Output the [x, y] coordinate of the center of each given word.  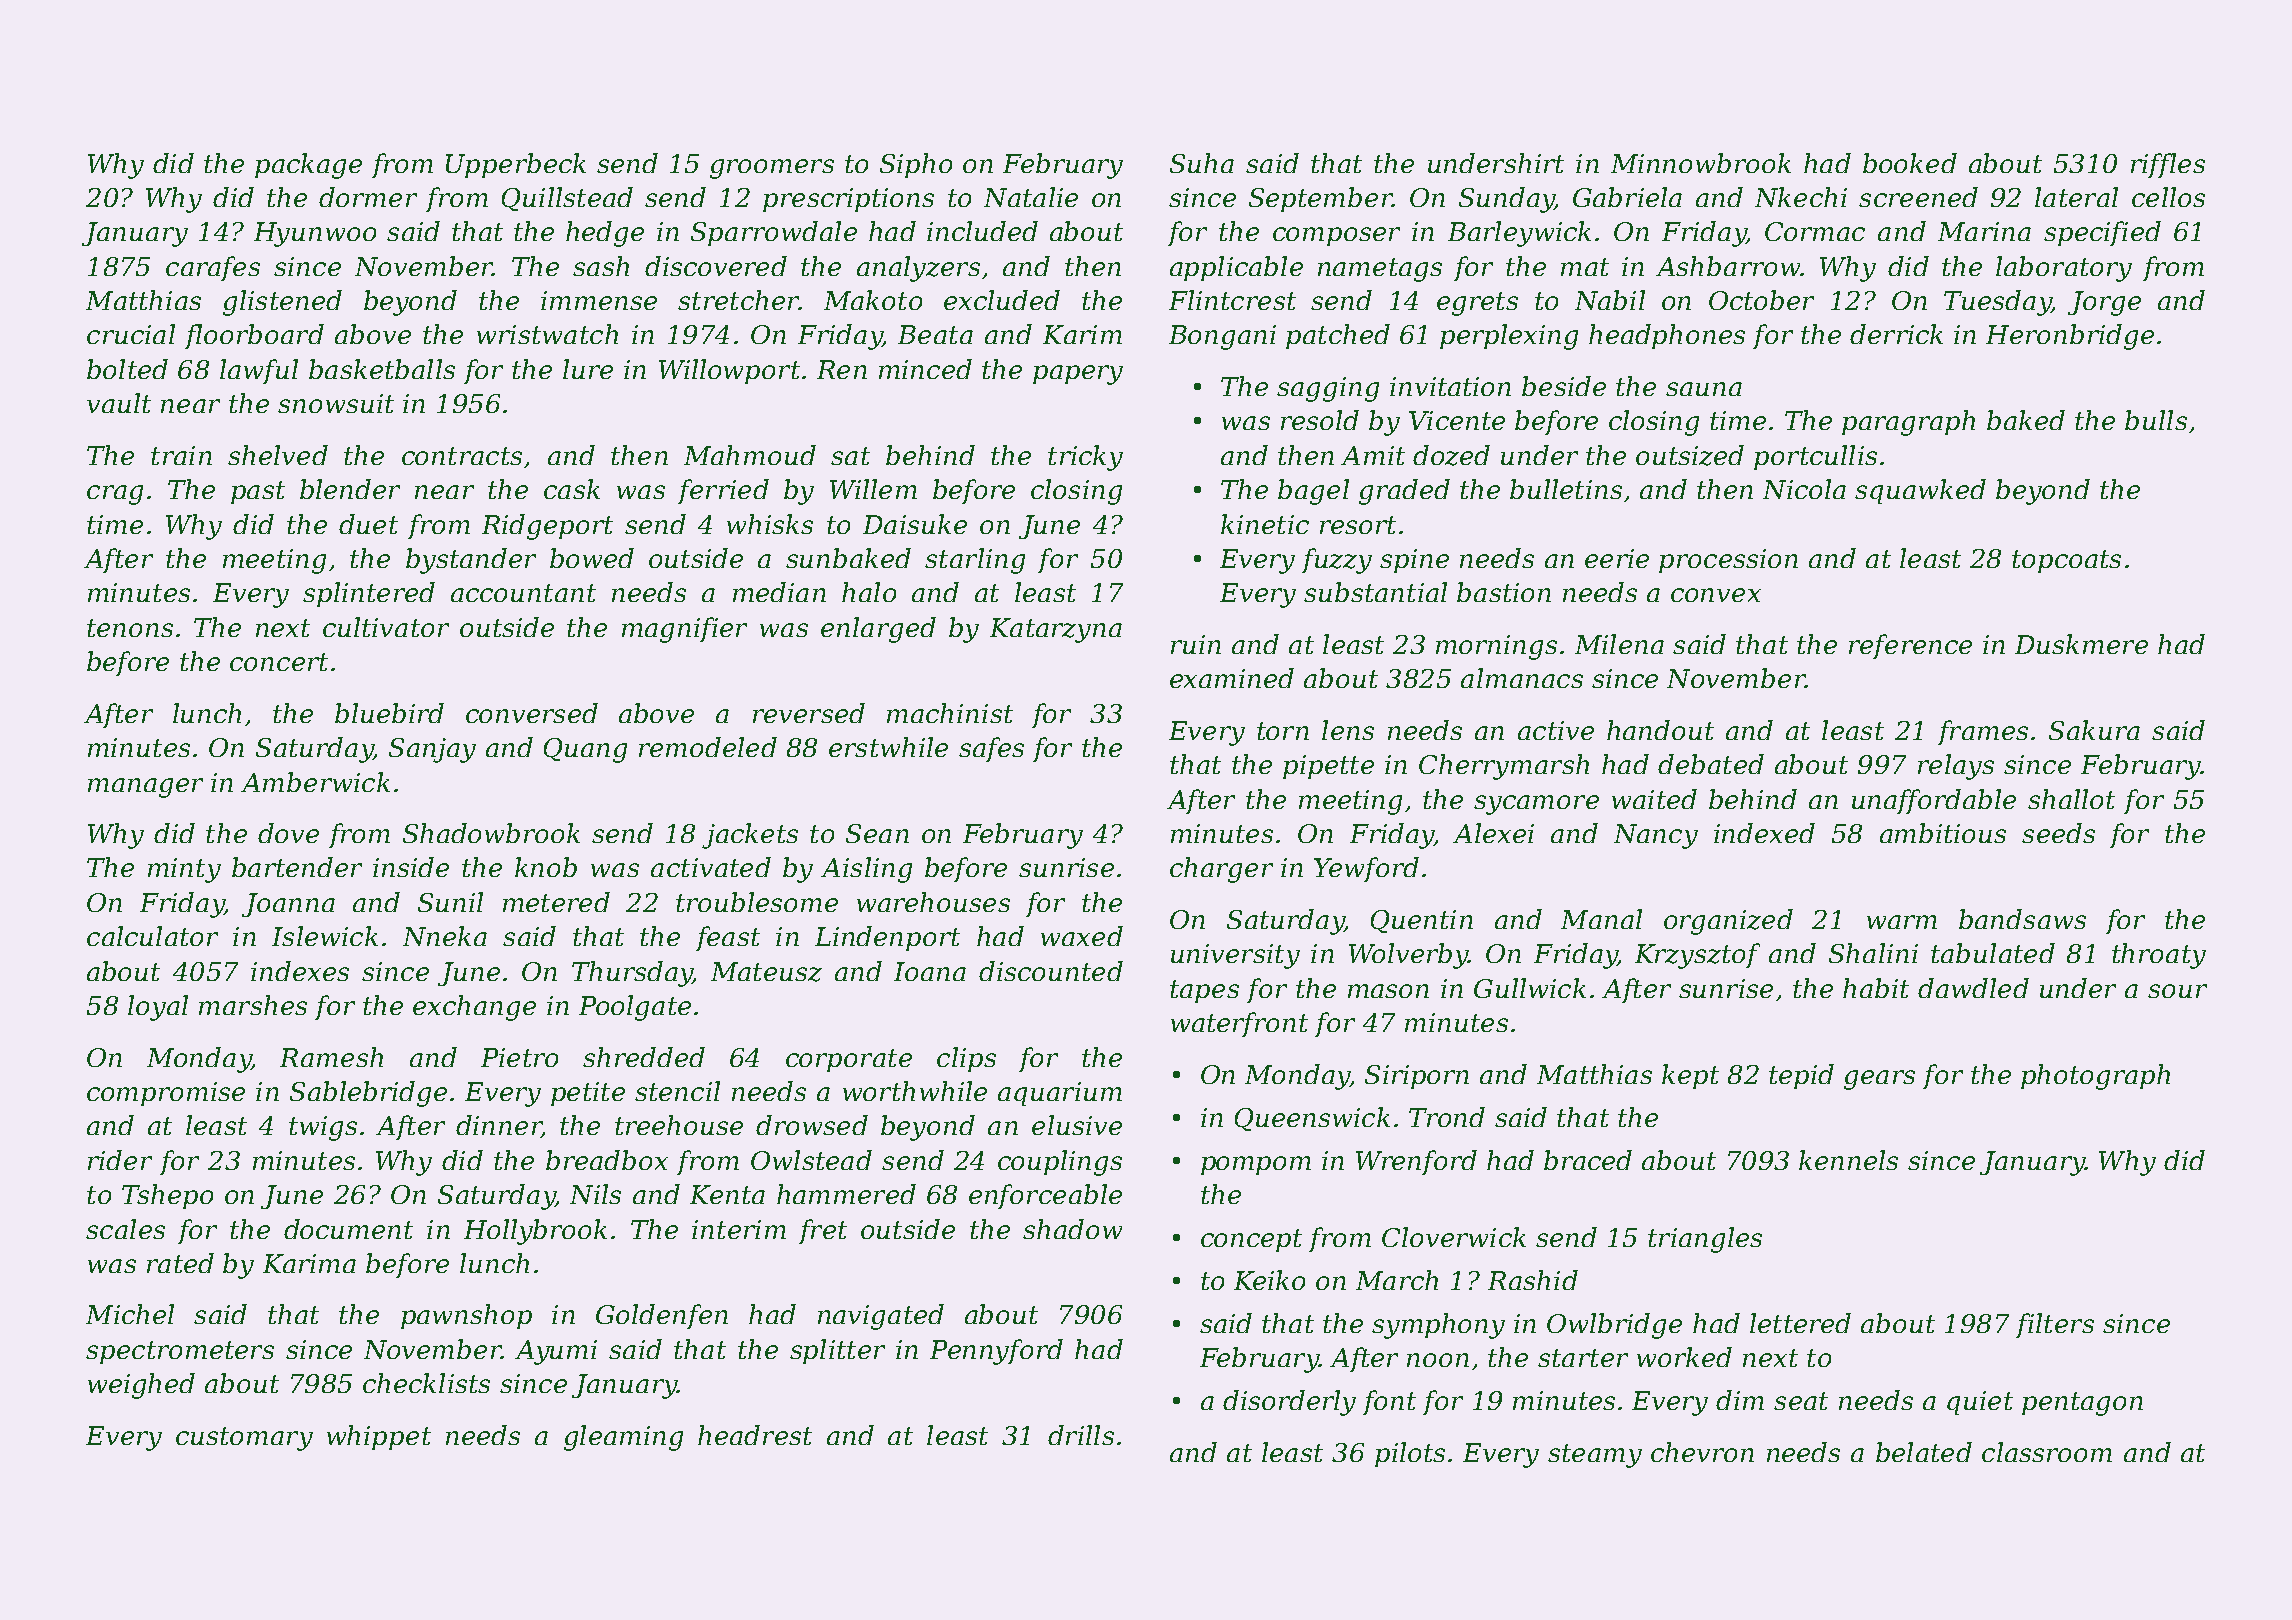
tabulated [1993, 953]
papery [1078, 375]
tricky [1085, 458]
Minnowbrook [1701, 163]
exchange [474, 1008]
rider [120, 1160]
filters [2055, 1325]
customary [244, 1439]
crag [115, 495]
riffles [2168, 165]
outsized [1690, 455]
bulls [2156, 420]
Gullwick [1530, 988]
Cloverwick [1454, 1237]
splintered [369, 594]
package [308, 166]
